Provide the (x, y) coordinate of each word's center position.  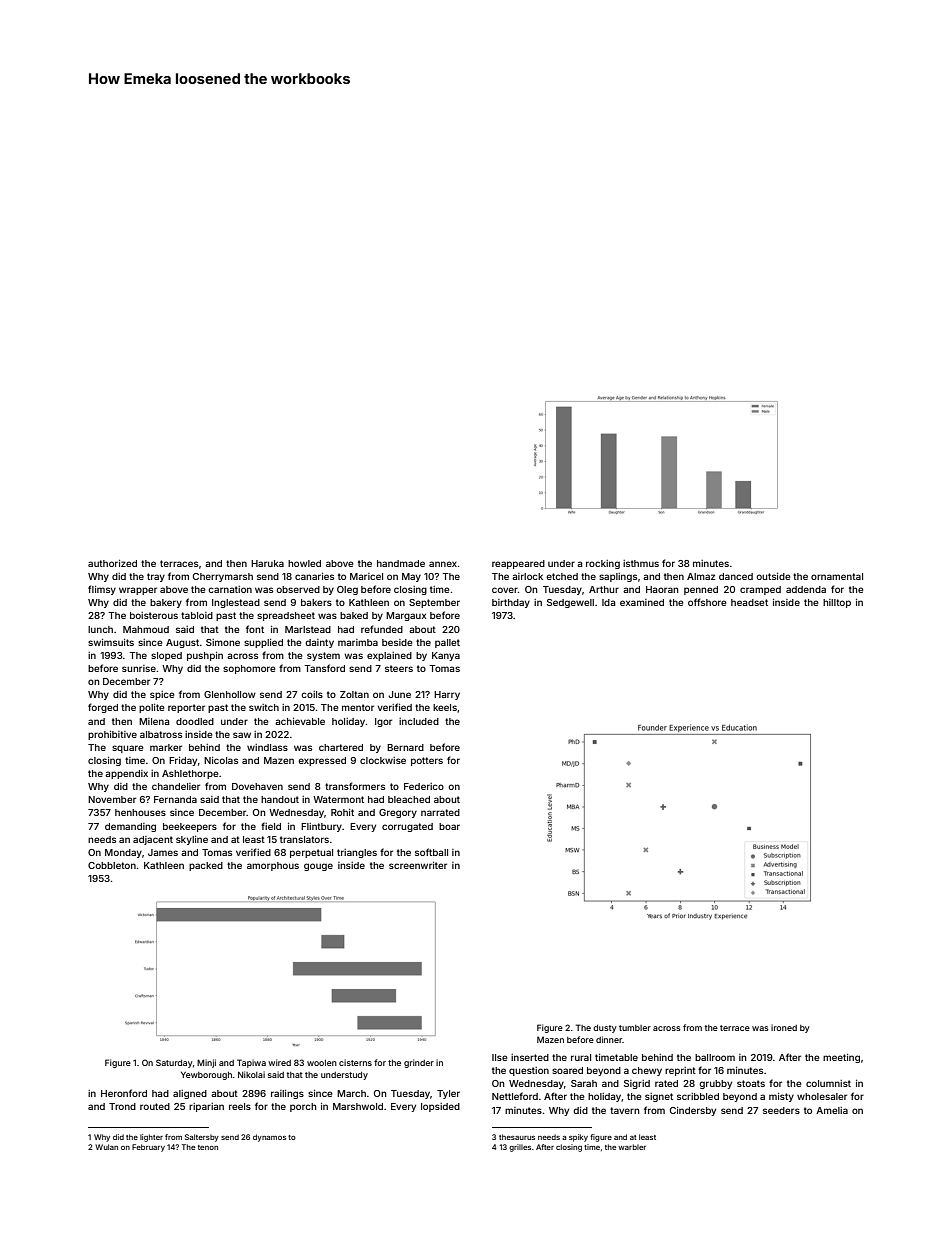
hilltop (837, 603)
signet (659, 1097)
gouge (318, 867)
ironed (784, 1027)
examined (642, 602)
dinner (609, 1039)
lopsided (440, 1107)
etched (562, 576)
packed (206, 866)
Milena (154, 721)
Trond (122, 1106)
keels (445, 707)
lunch (100, 629)
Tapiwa (251, 1063)
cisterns (355, 1062)
